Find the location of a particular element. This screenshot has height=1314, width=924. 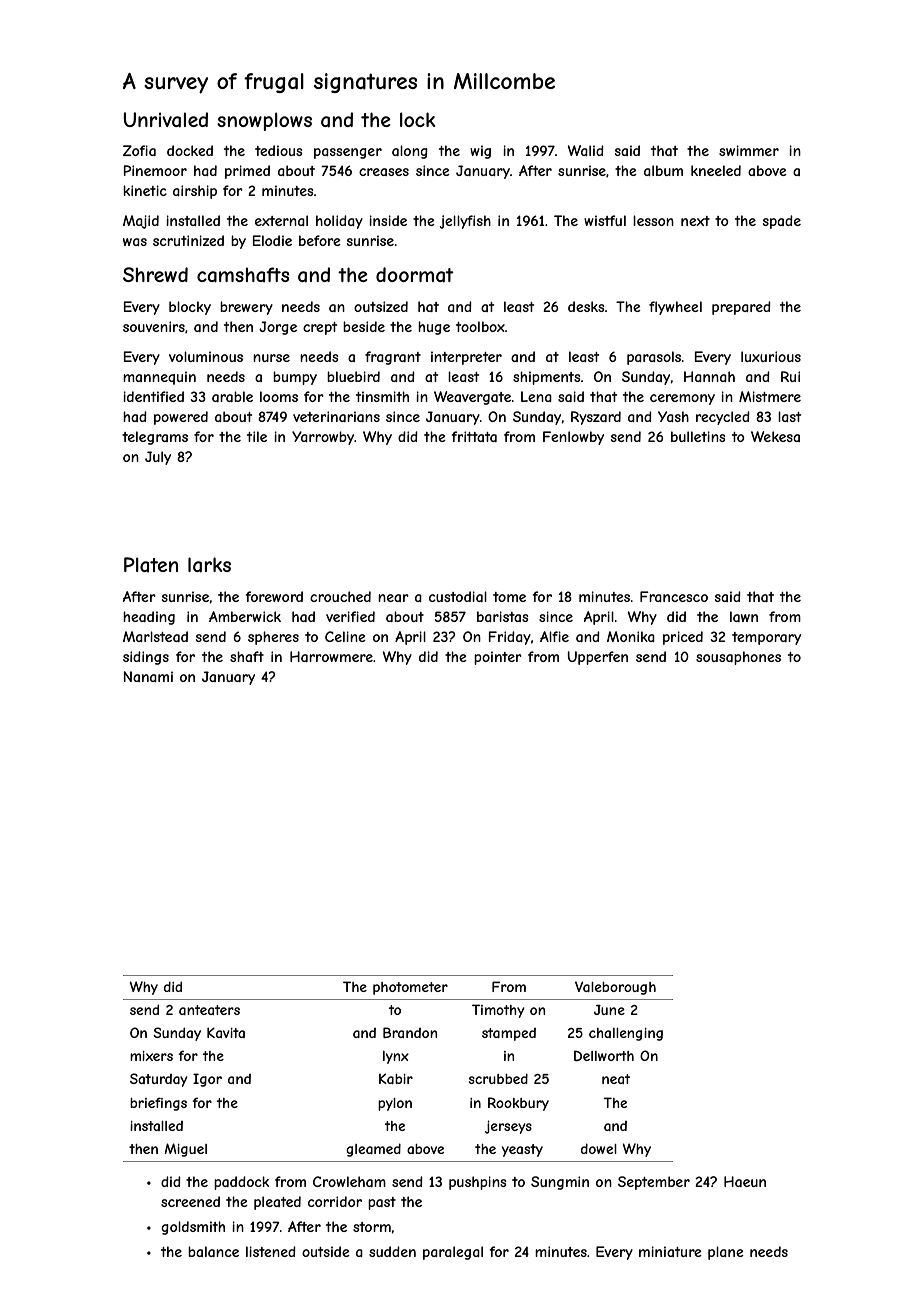

goldsmith is located at coordinates (193, 1228).
